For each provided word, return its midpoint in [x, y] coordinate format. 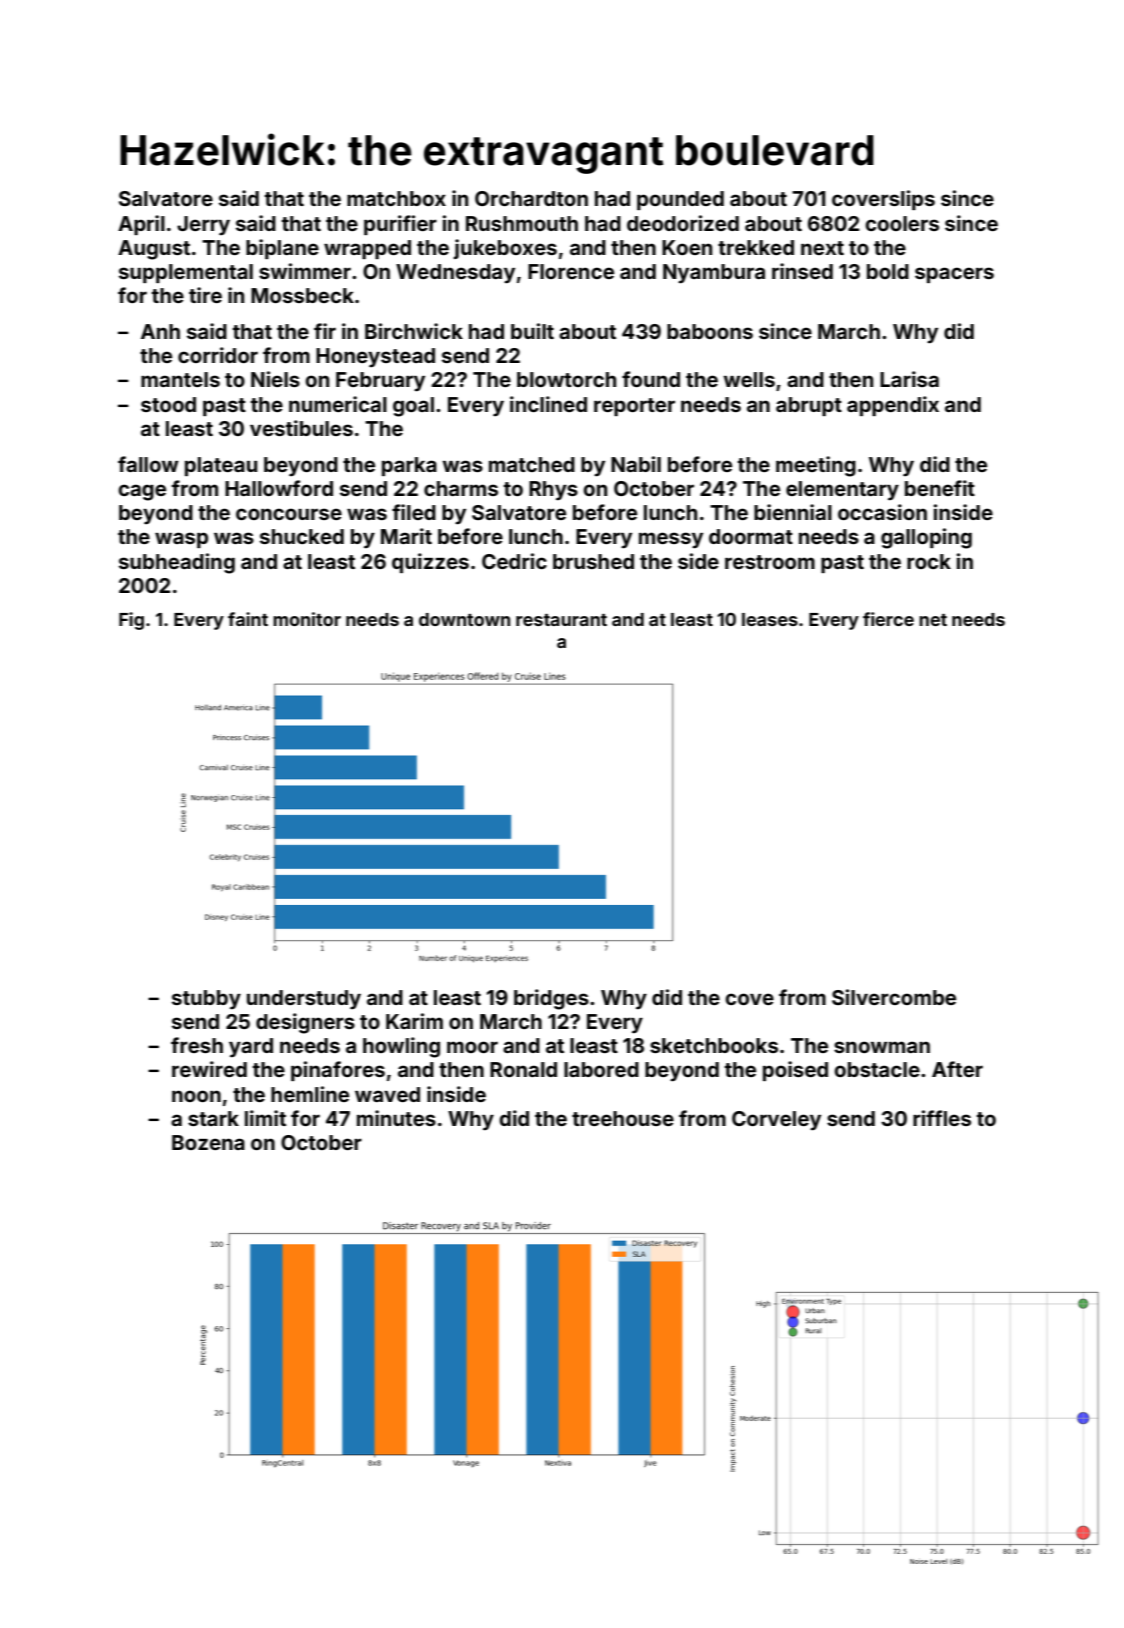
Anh [160, 331]
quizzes [430, 563]
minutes [396, 1118]
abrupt [809, 406]
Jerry [203, 226]
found [651, 379]
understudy [304, 1000]
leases [770, 619]
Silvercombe [894, 997]
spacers [954, 275]
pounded [680, 200]
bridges [551, 999]
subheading [177, 563]
